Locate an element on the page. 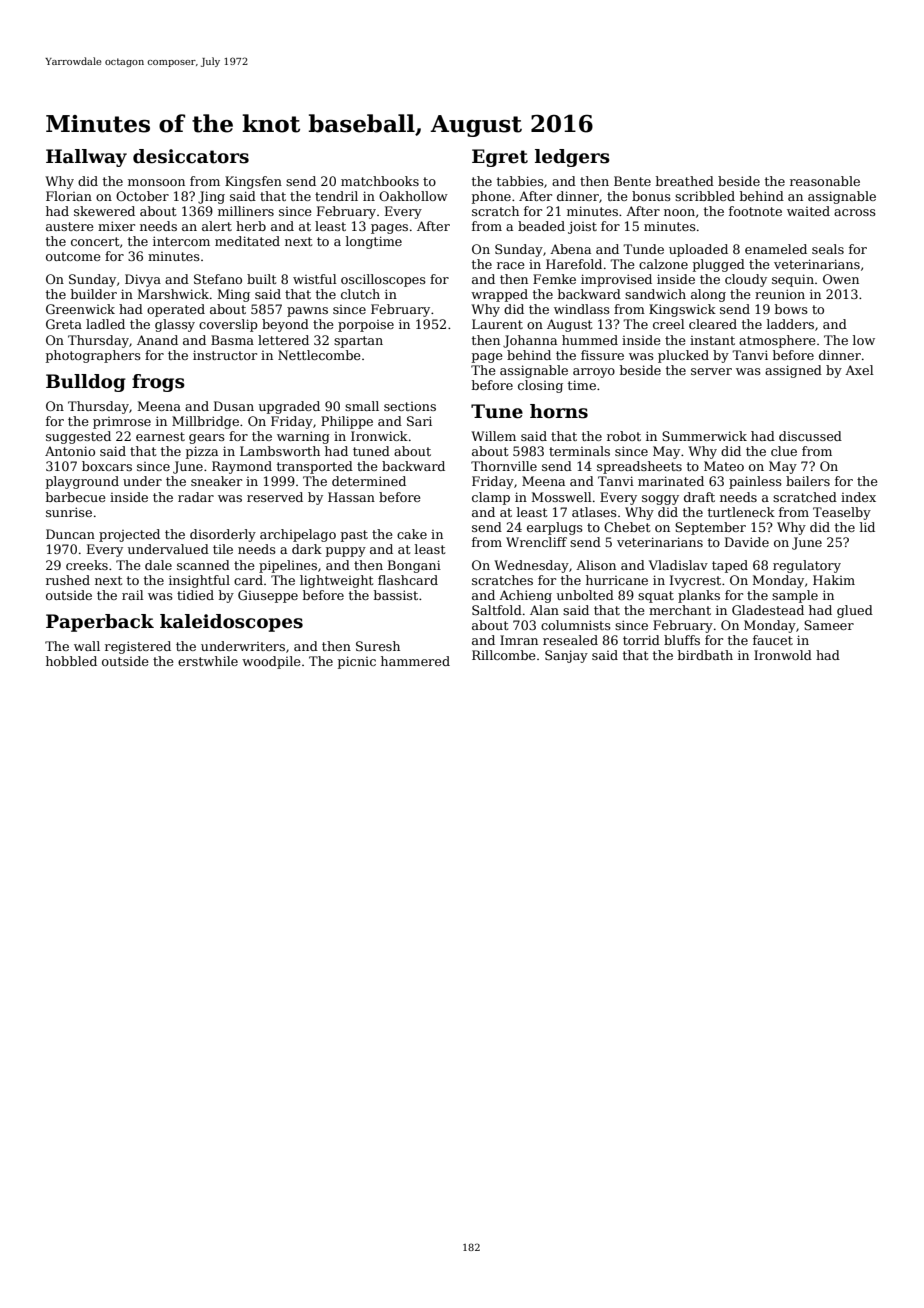  Egret is located at coordinates (500, 158).
